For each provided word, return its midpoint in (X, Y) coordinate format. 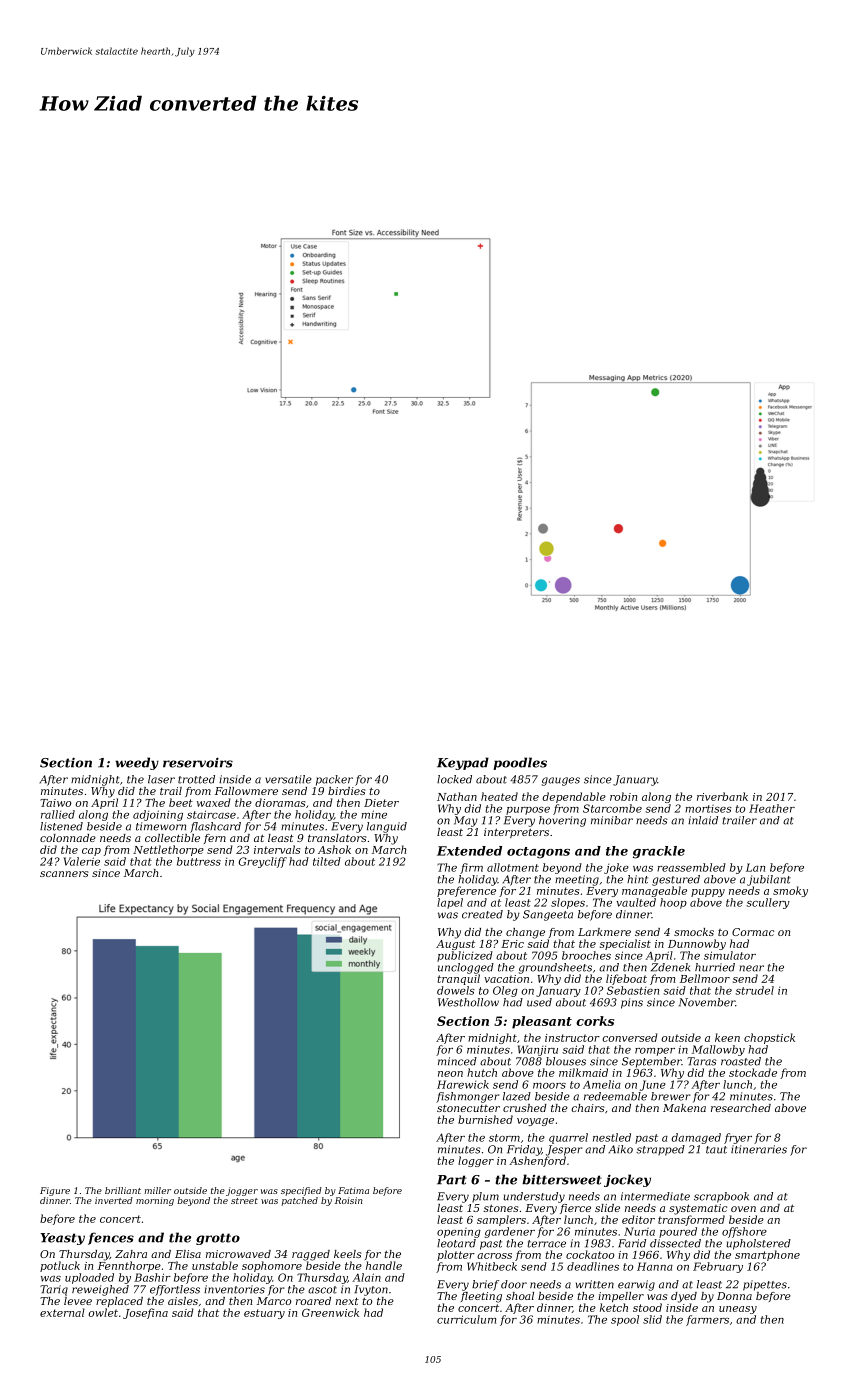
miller (157, 1190)
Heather (772, 808)
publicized (465, 956)
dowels (456, 990)
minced (457, 1061)
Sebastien (633, 990)
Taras (702, 1061)
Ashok (334, 849)
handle (384, 1265)
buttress (199, 861)
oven (743, 1209)
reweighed (100, 1290)
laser (161, 779)
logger (476, 1161)
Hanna (655, 1266)
